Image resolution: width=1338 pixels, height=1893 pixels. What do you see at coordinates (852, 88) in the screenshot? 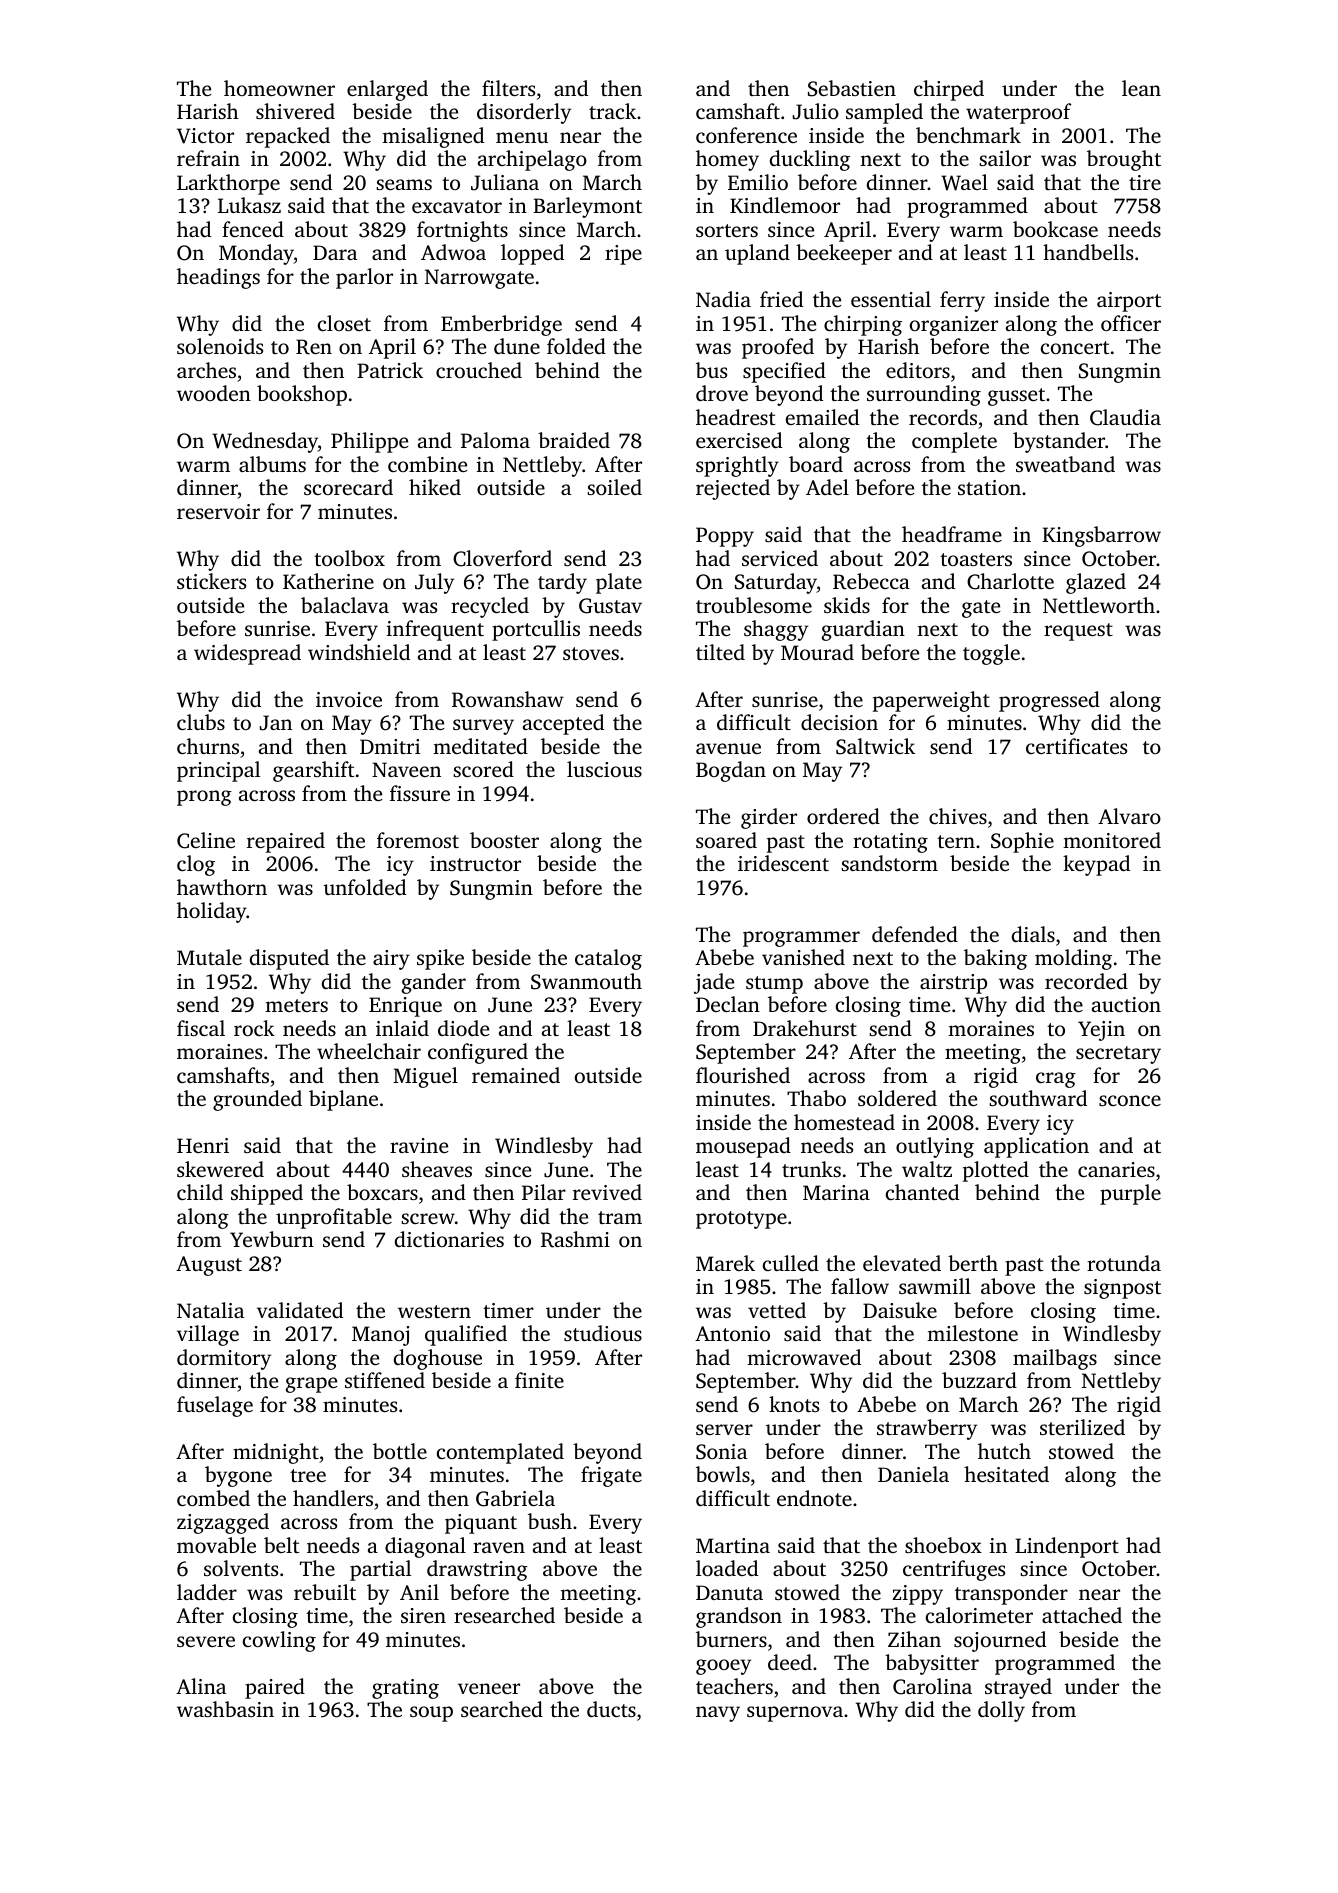
I see `Sebastien` at bounding box center [852, 88].
